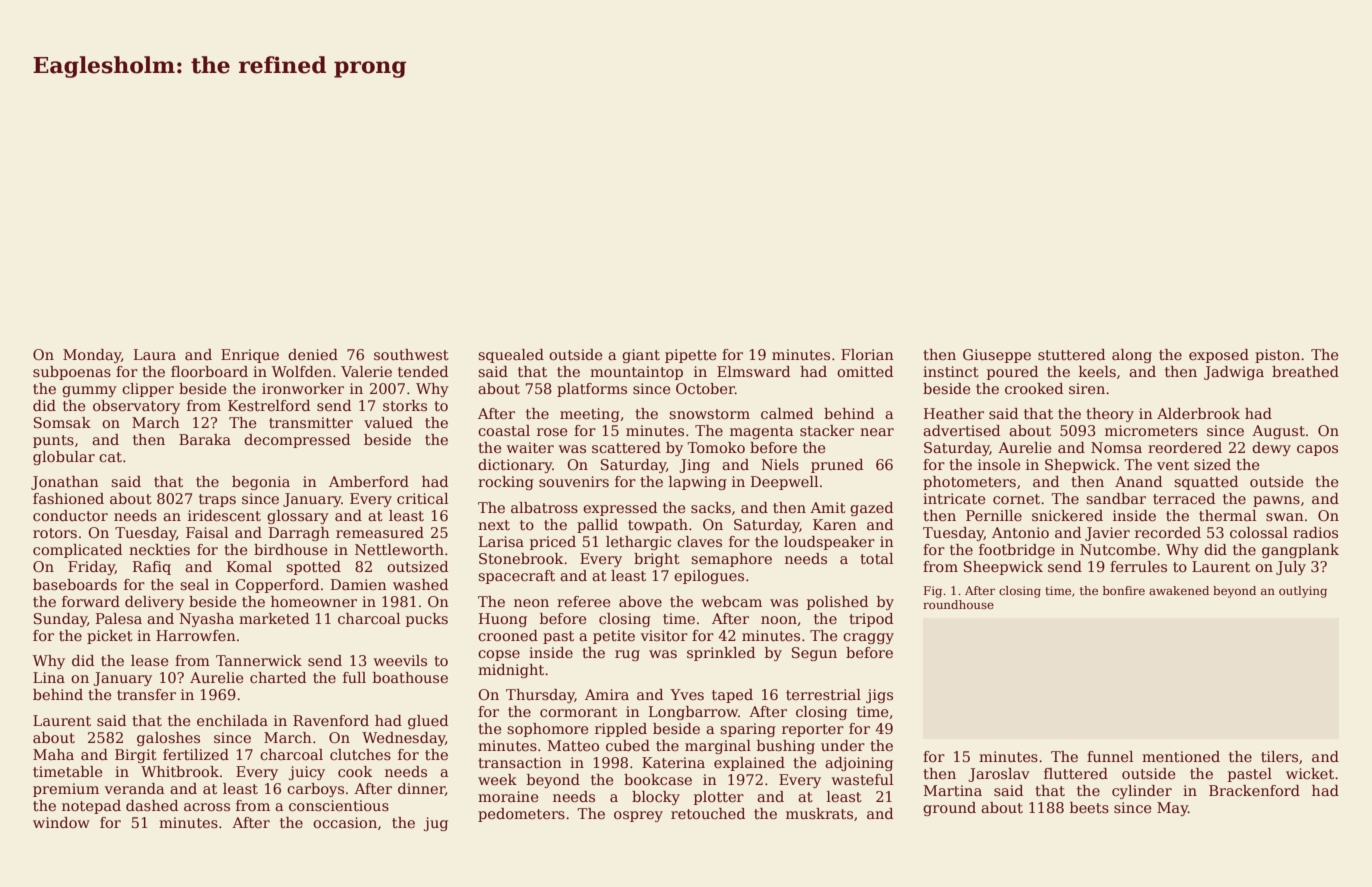  Describe the element at coordinates (313, 354) in the page. I see `denied` at that location.
